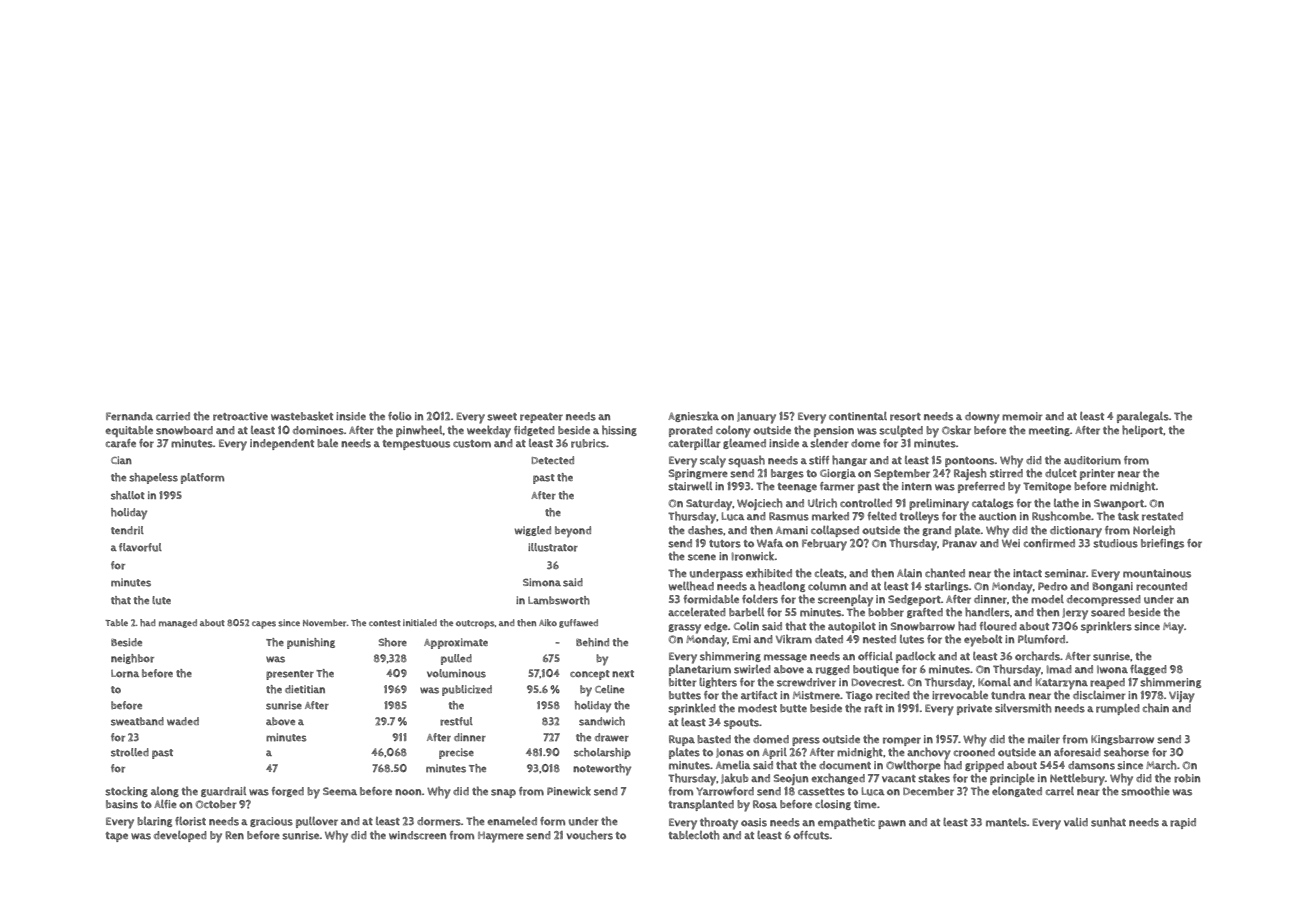 This screenshot has height=924, width=1308. Describe the element at coordinates (1107, 683) in the screenshot. I see `reaped` at that location.
